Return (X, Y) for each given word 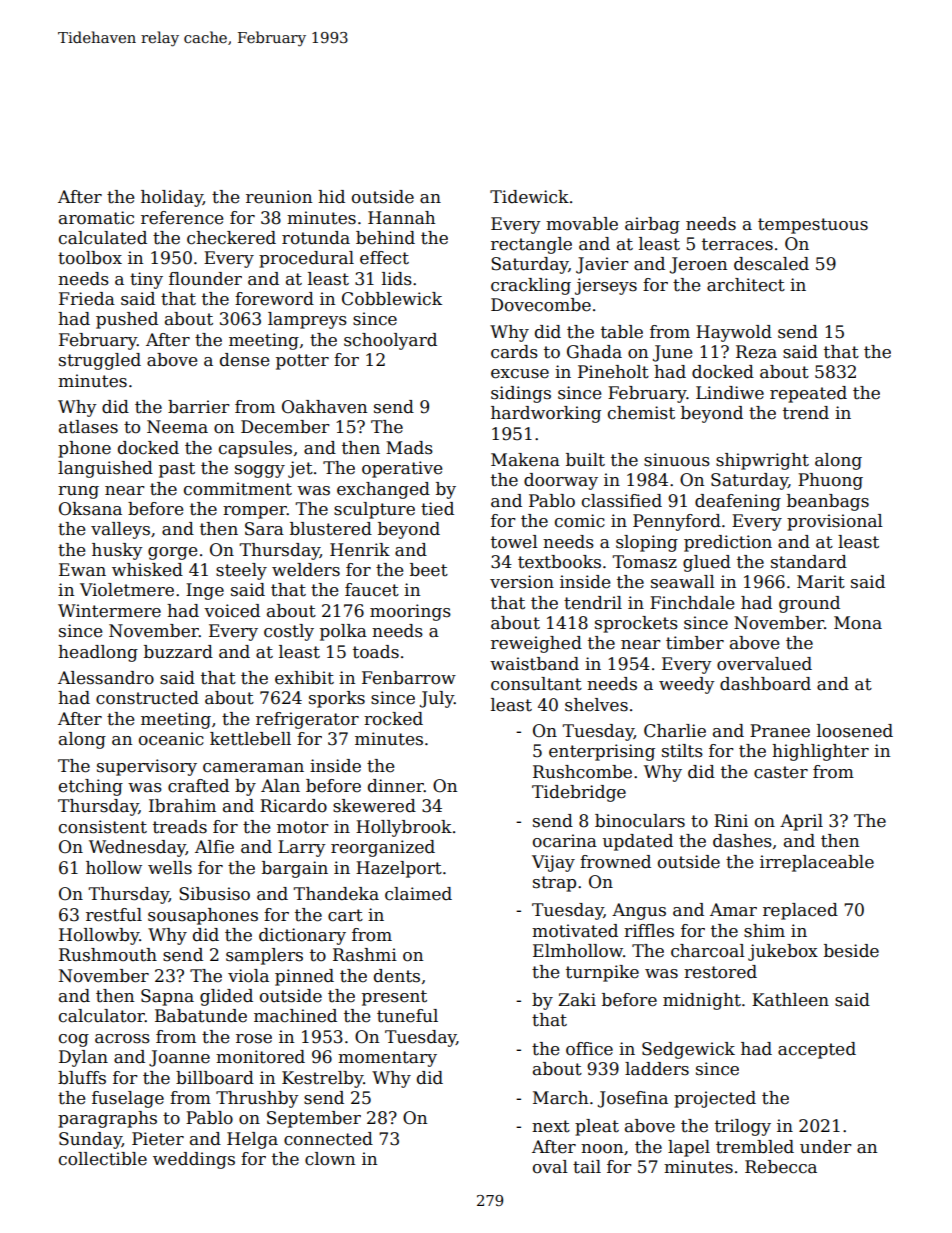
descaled (771, 264)
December (285, 427)
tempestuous (813, 226)
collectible (103, 1159)
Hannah (401, 218)
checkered (231, 238)
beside (851, 951)
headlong (98, 653)
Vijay (553, 863)
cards (514, 352)
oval (550, 1167)
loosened (855, 731)
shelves (596, 705)
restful (114, 915)
